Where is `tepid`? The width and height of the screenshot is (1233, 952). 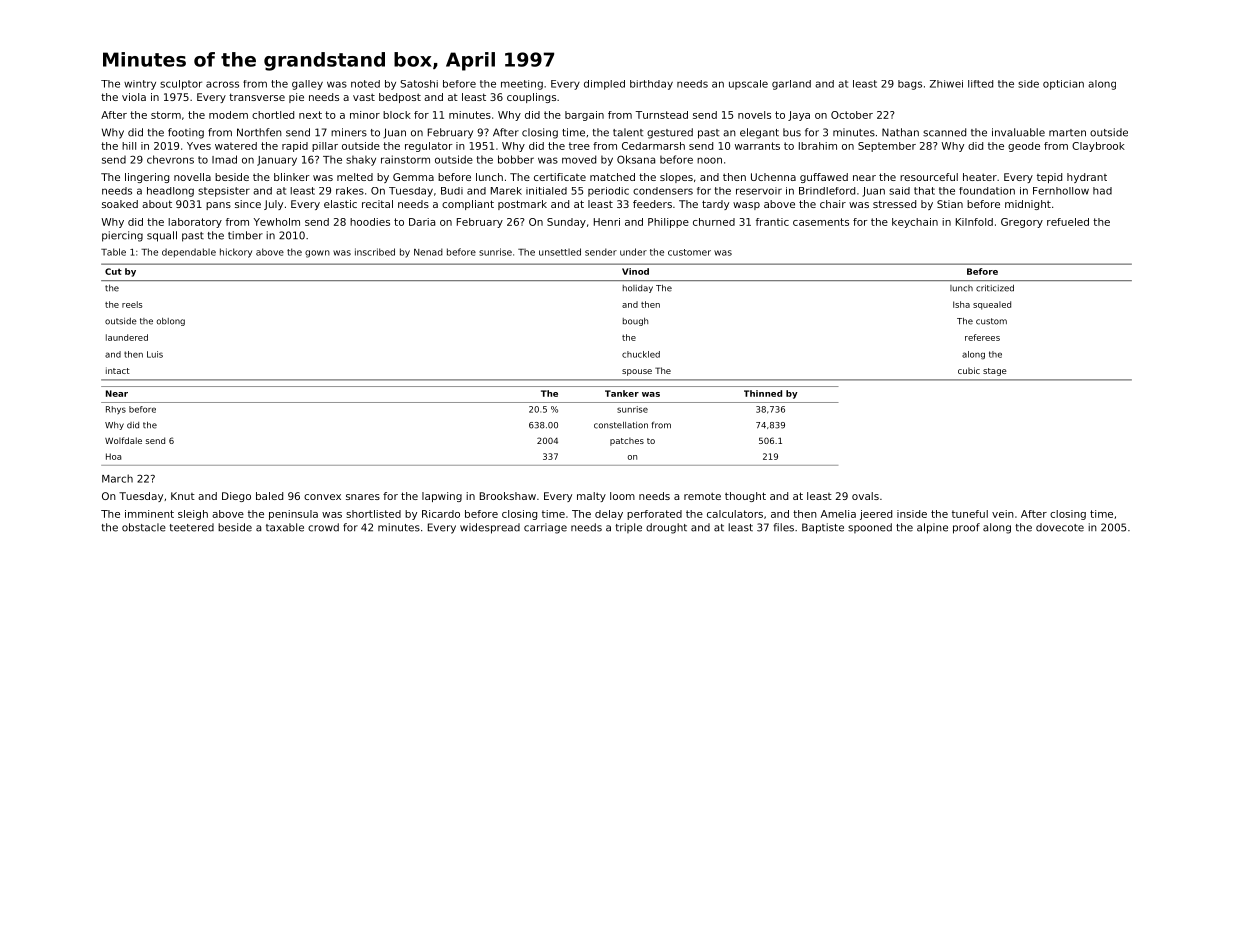
tepid is located at coordinates (1049, 178).
